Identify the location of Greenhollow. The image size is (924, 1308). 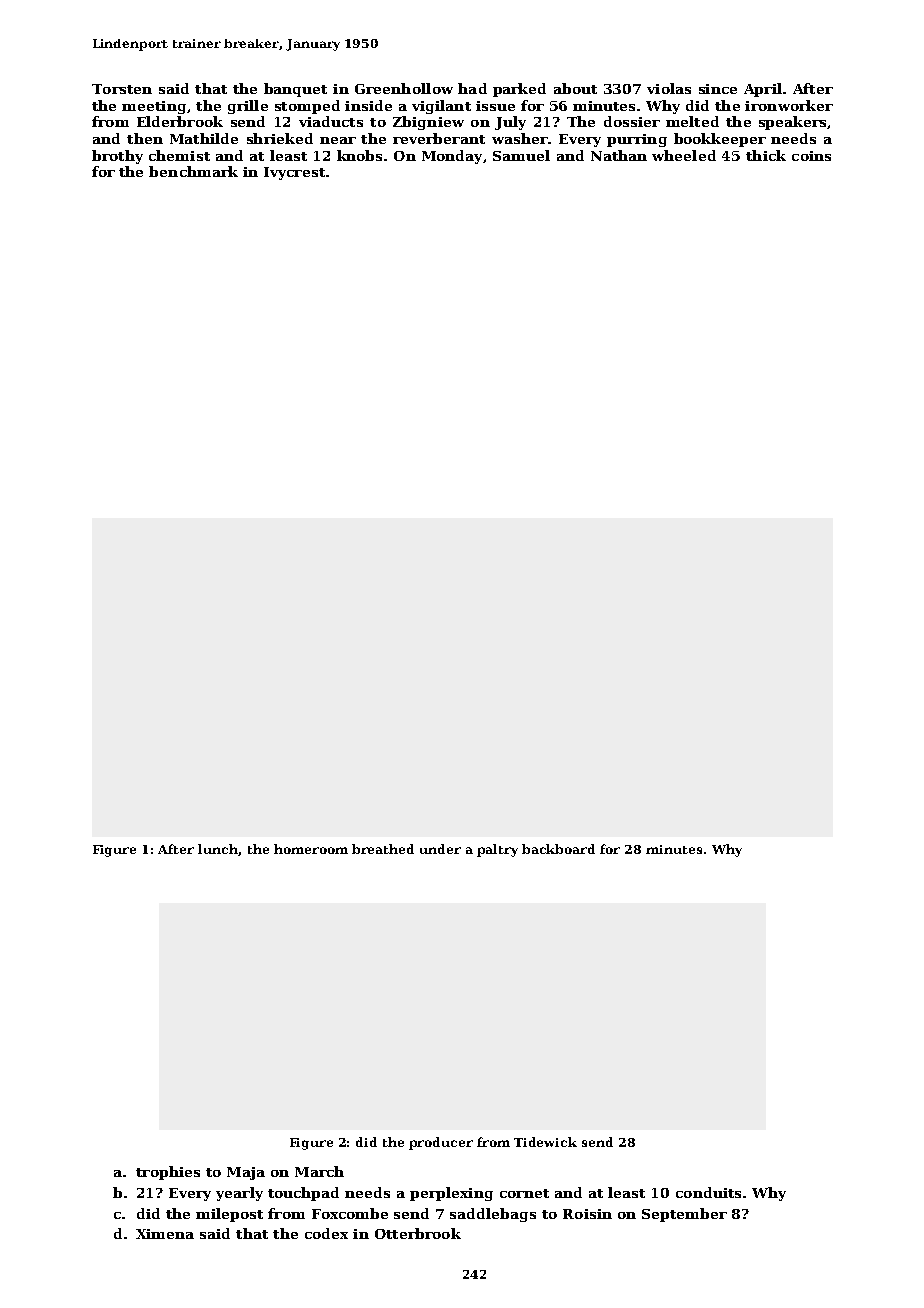
(404, 88).
